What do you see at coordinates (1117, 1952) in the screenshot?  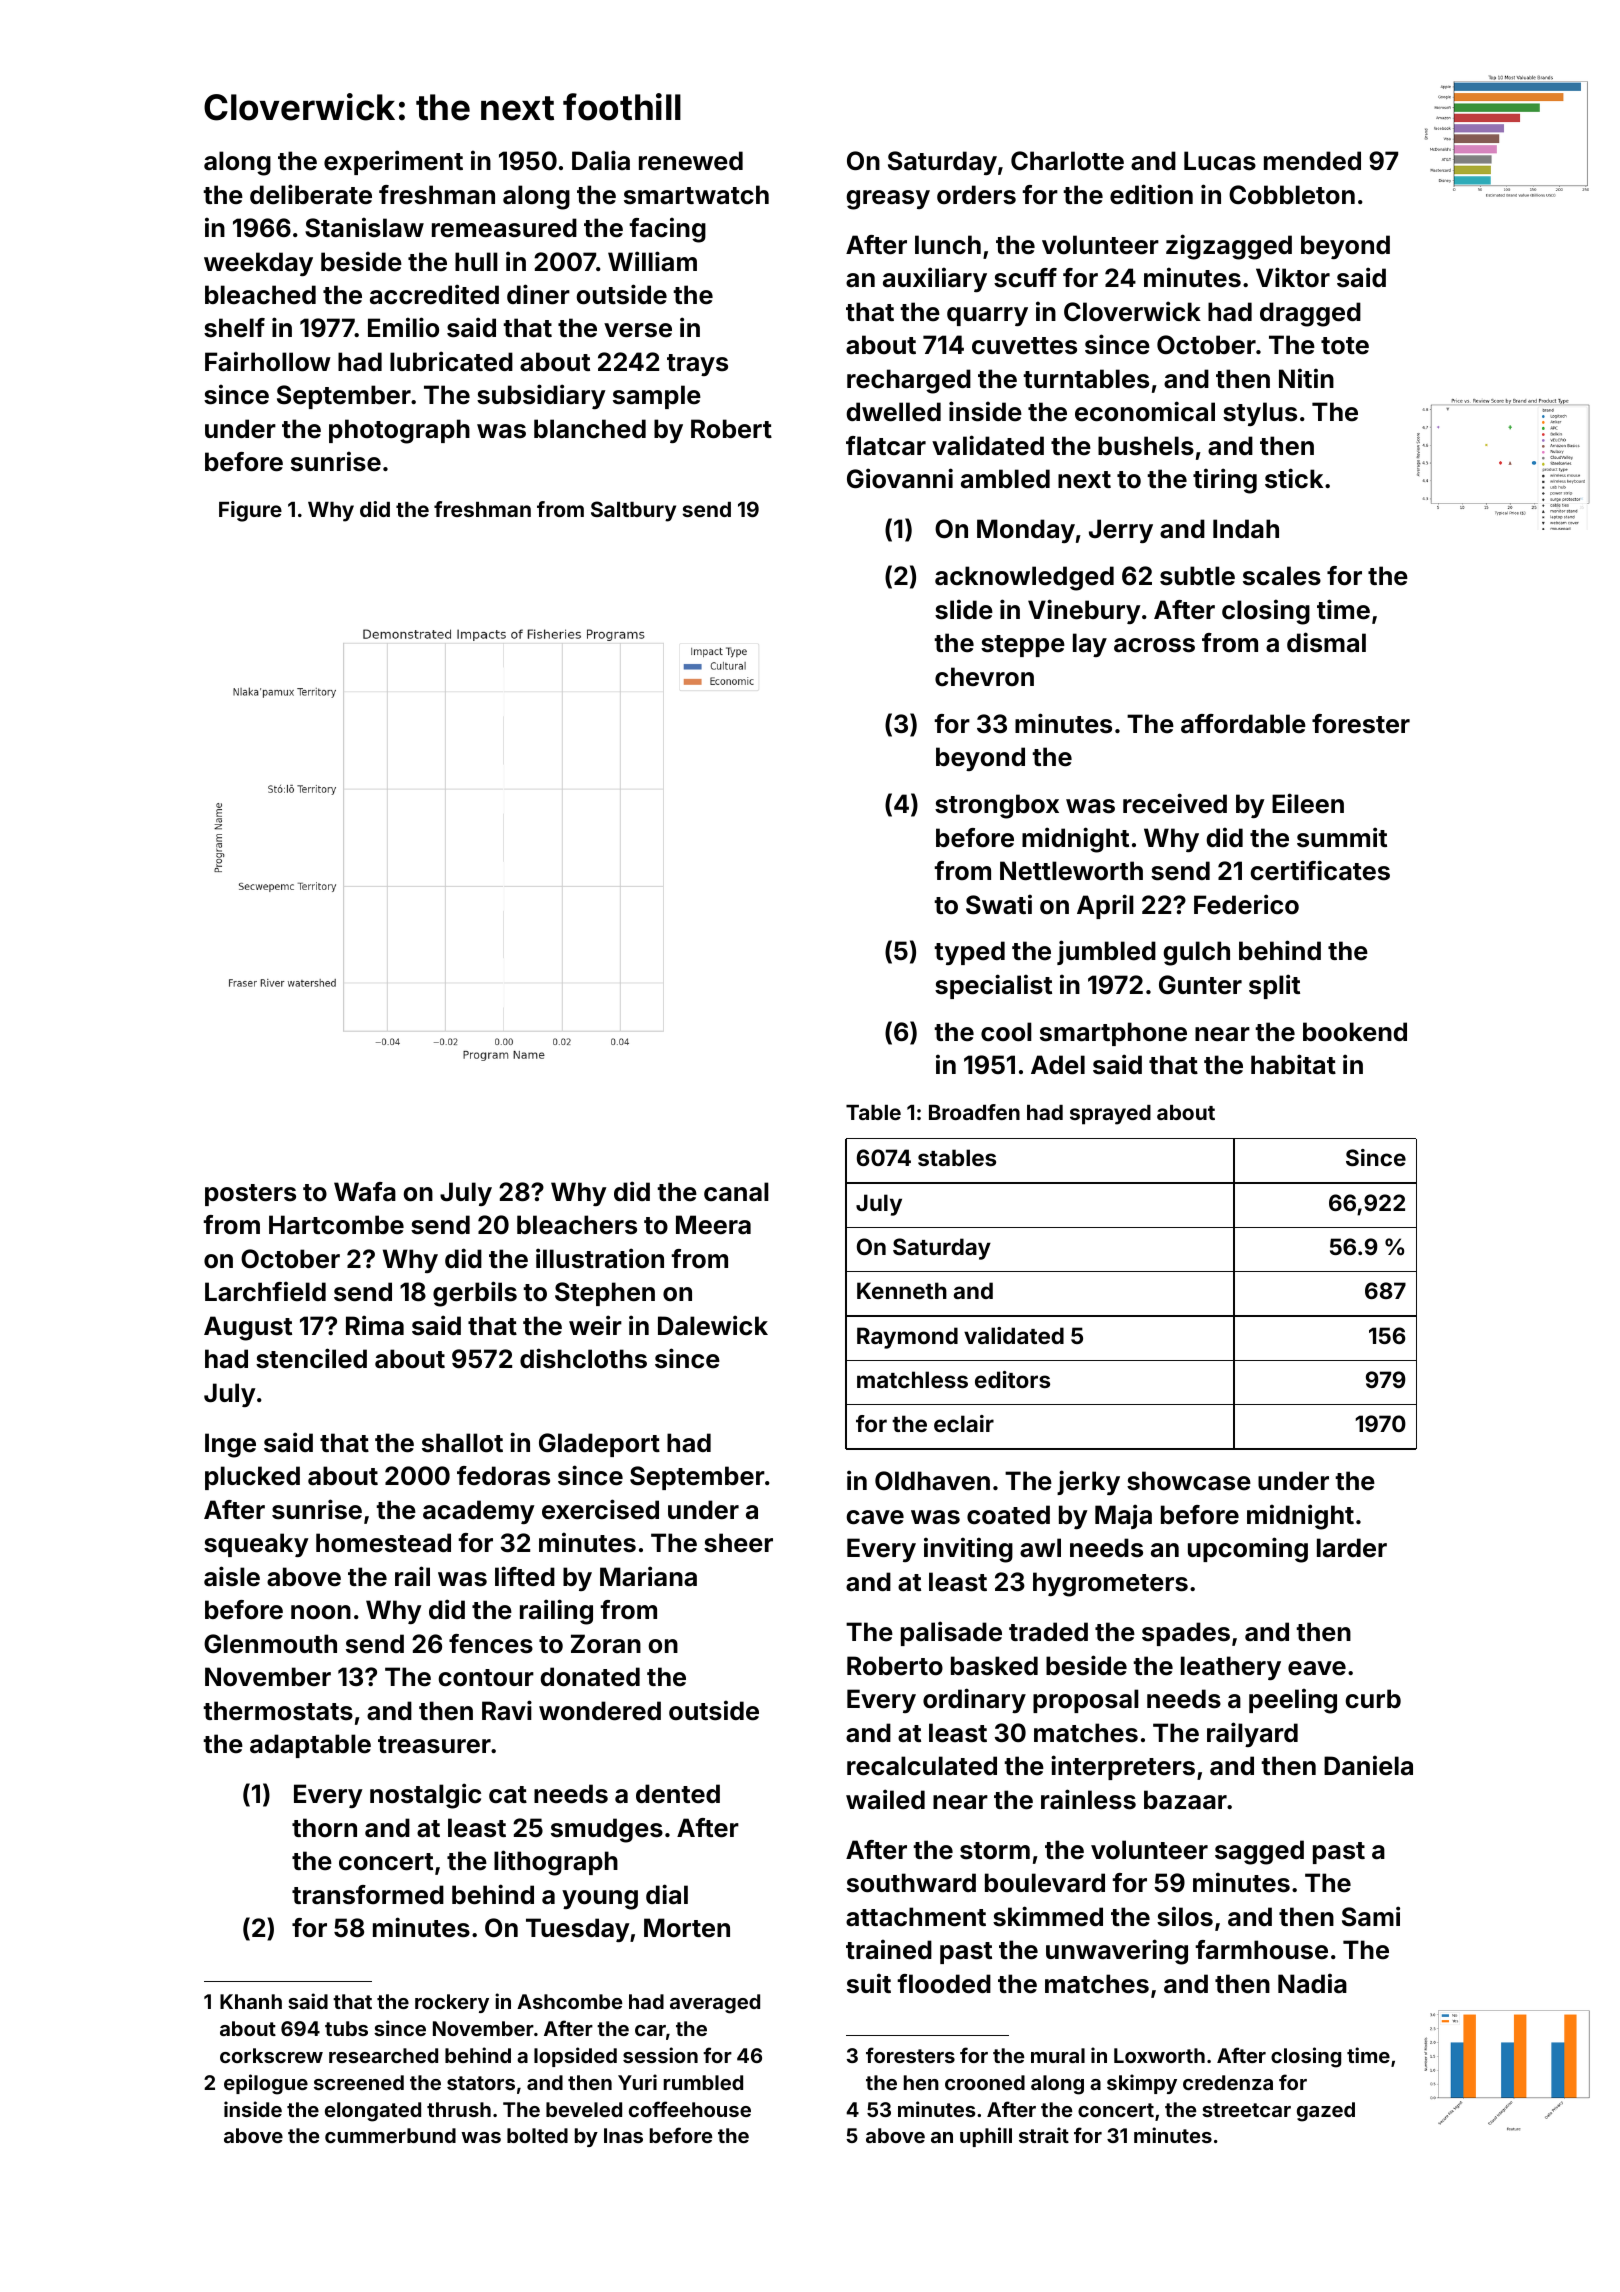 I see `unwavering` at bounding box center [1117, 1952].
